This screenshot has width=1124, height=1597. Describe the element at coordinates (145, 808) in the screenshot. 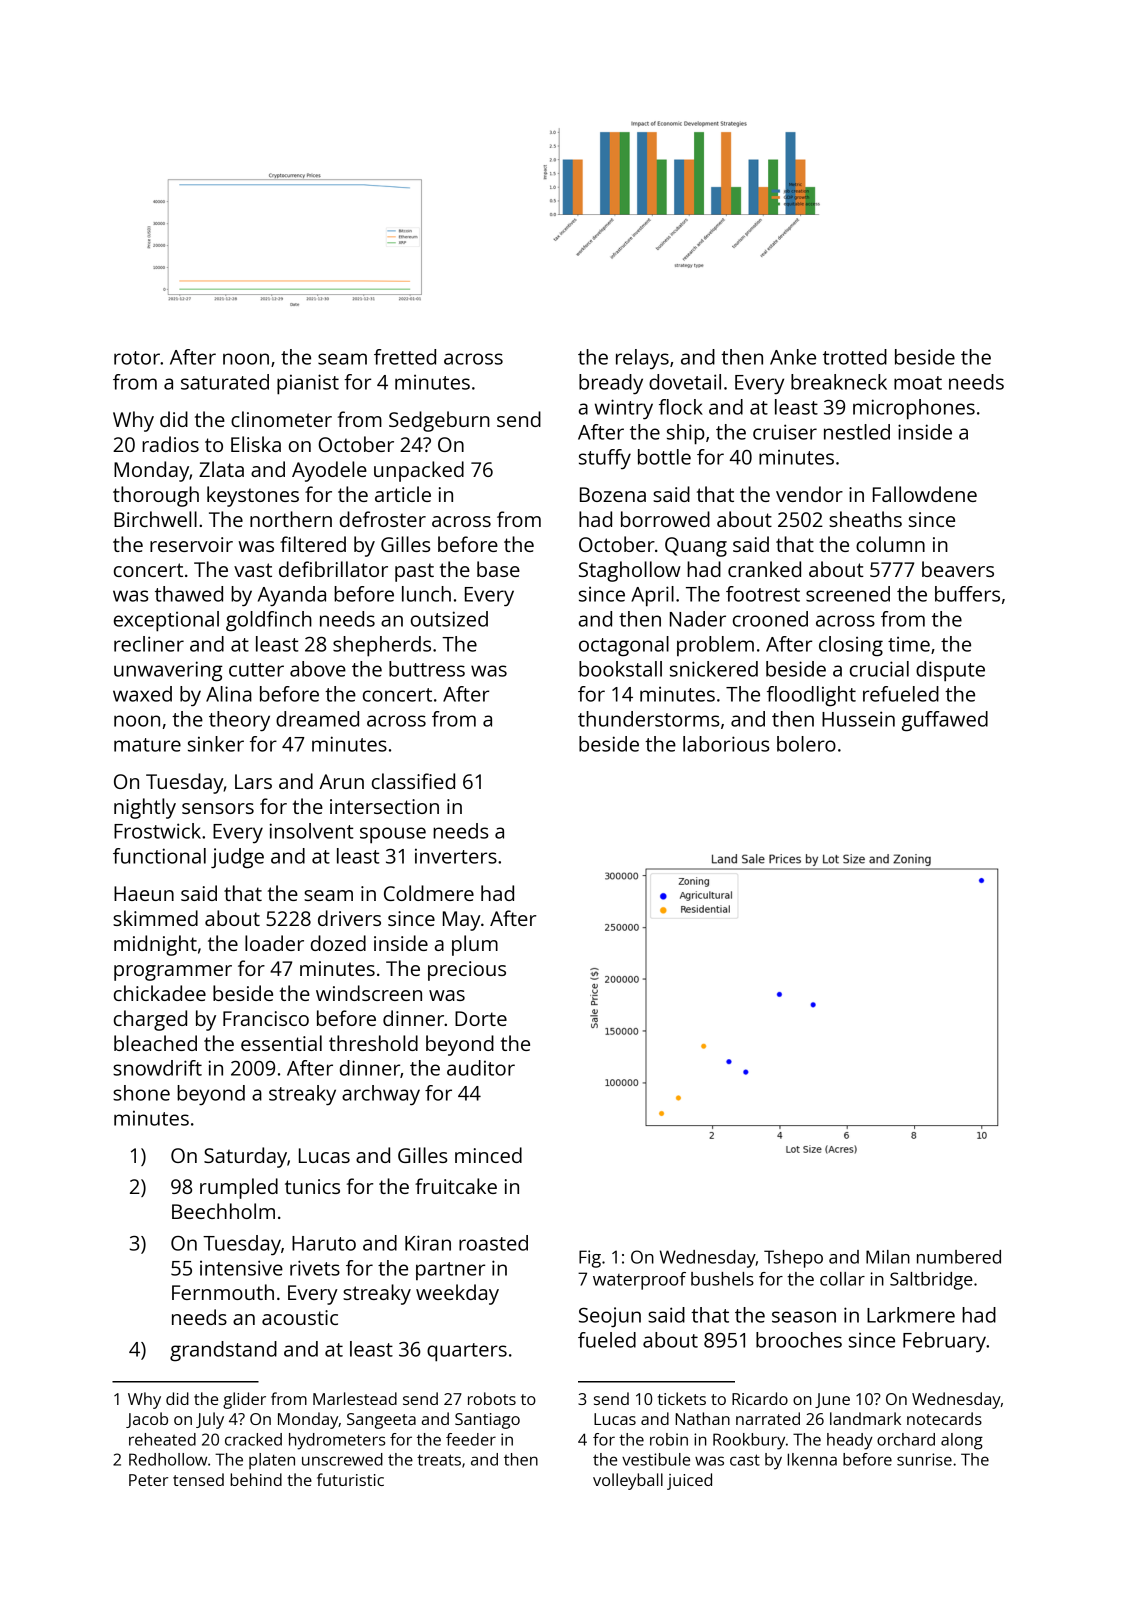

I see `nightly` at that location.
